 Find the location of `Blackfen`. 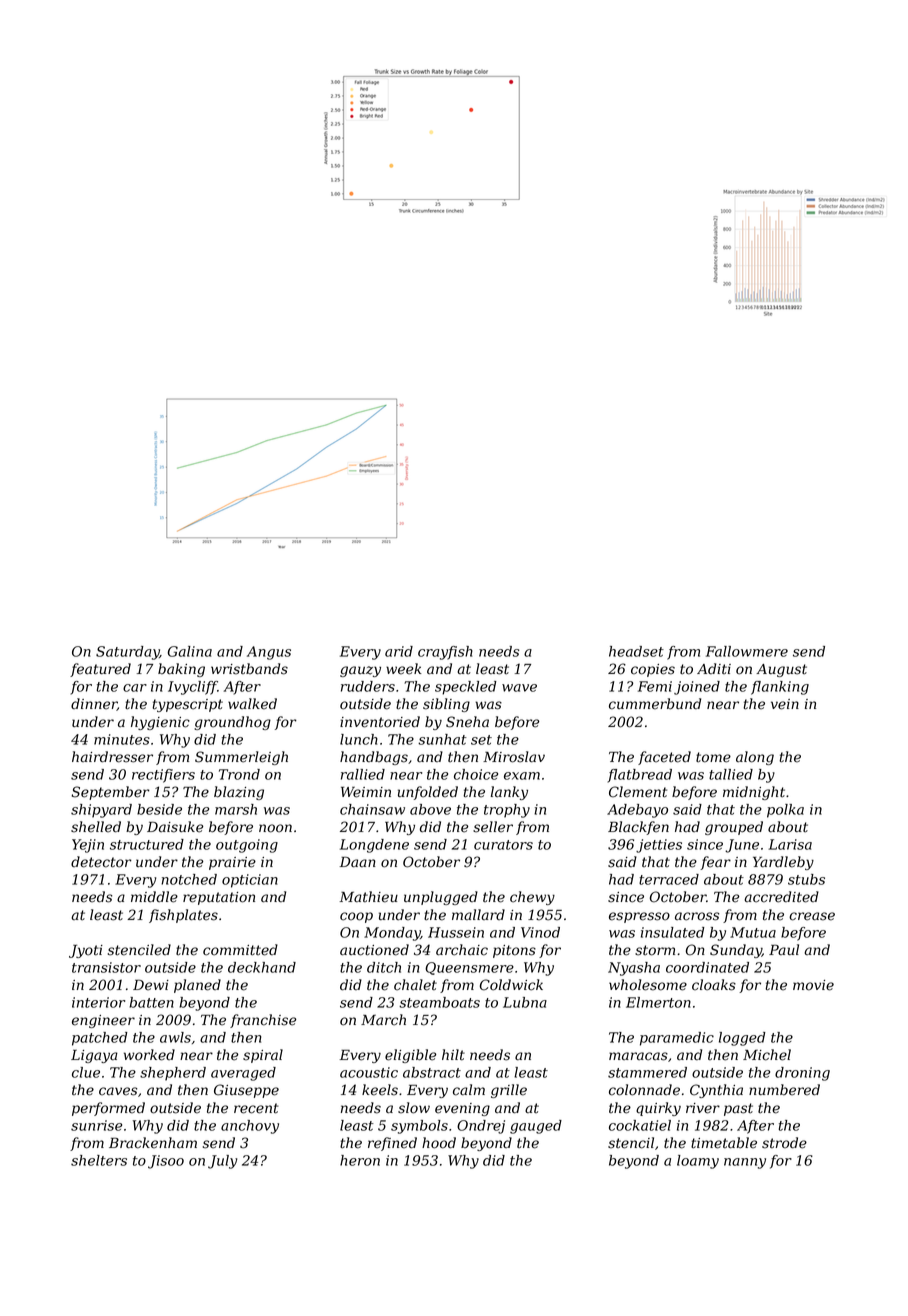

Blackfen is located at coordinates (638, 828).
